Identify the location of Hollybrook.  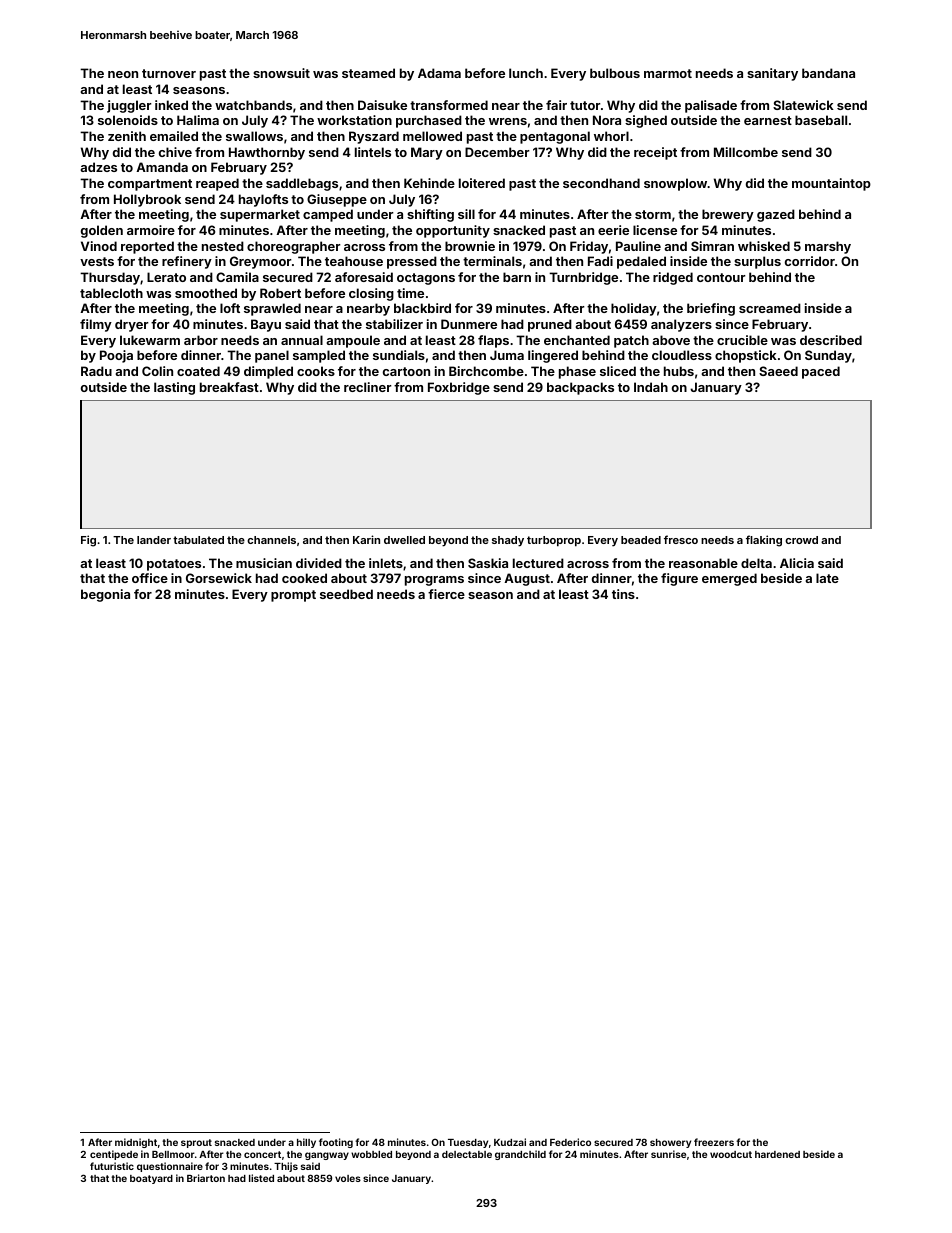
(147, 200).
